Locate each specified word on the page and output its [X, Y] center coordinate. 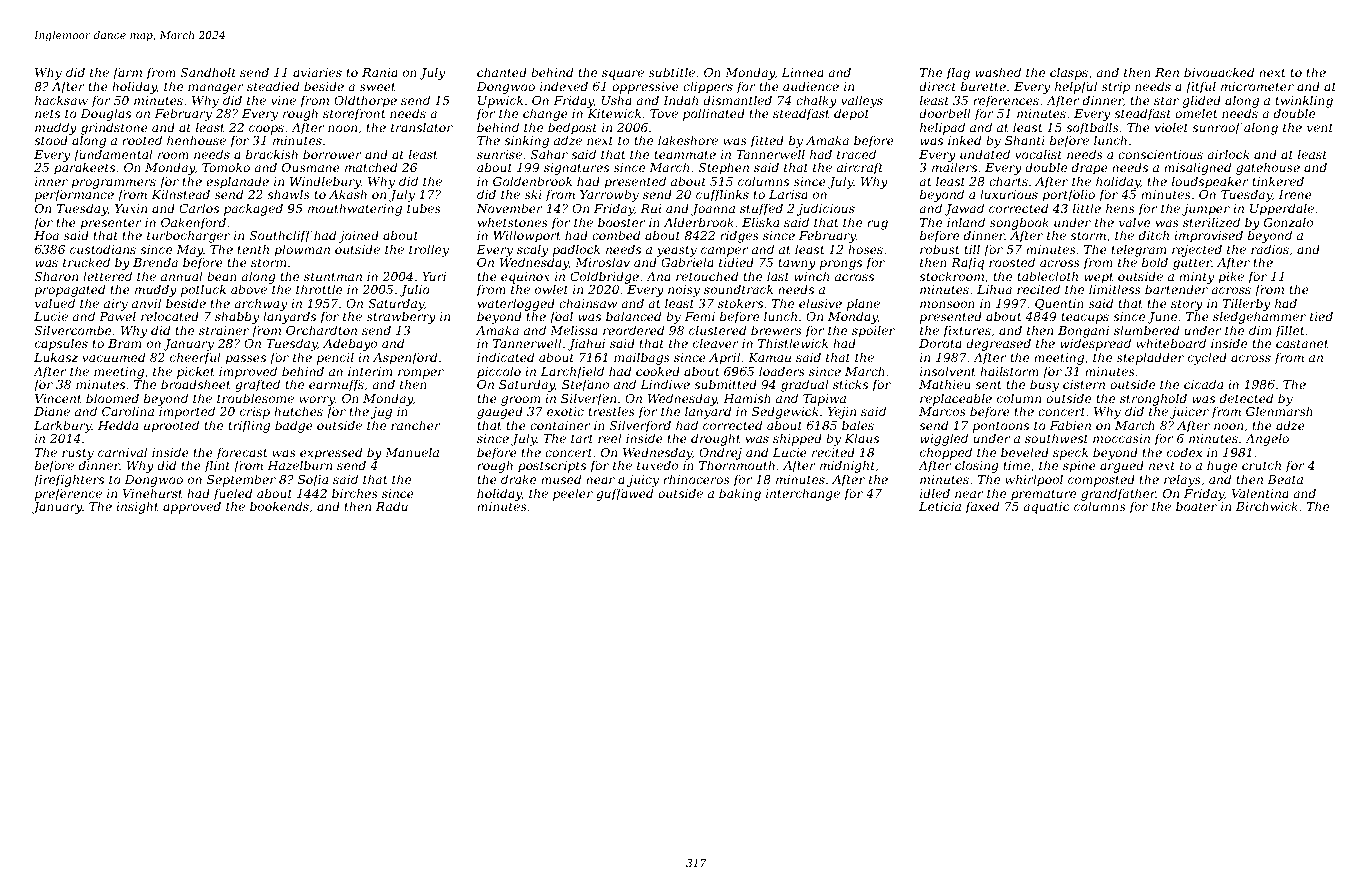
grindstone [114, 129]
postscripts [552, 467]
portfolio [1068, 196]
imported [187, 413]
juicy [643, 481]
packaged [253, 209]
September [241, 480]
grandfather [1118, 495]
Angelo [1267, 439]
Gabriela [687, 262]
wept [1099, 278]
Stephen [724, 168]
